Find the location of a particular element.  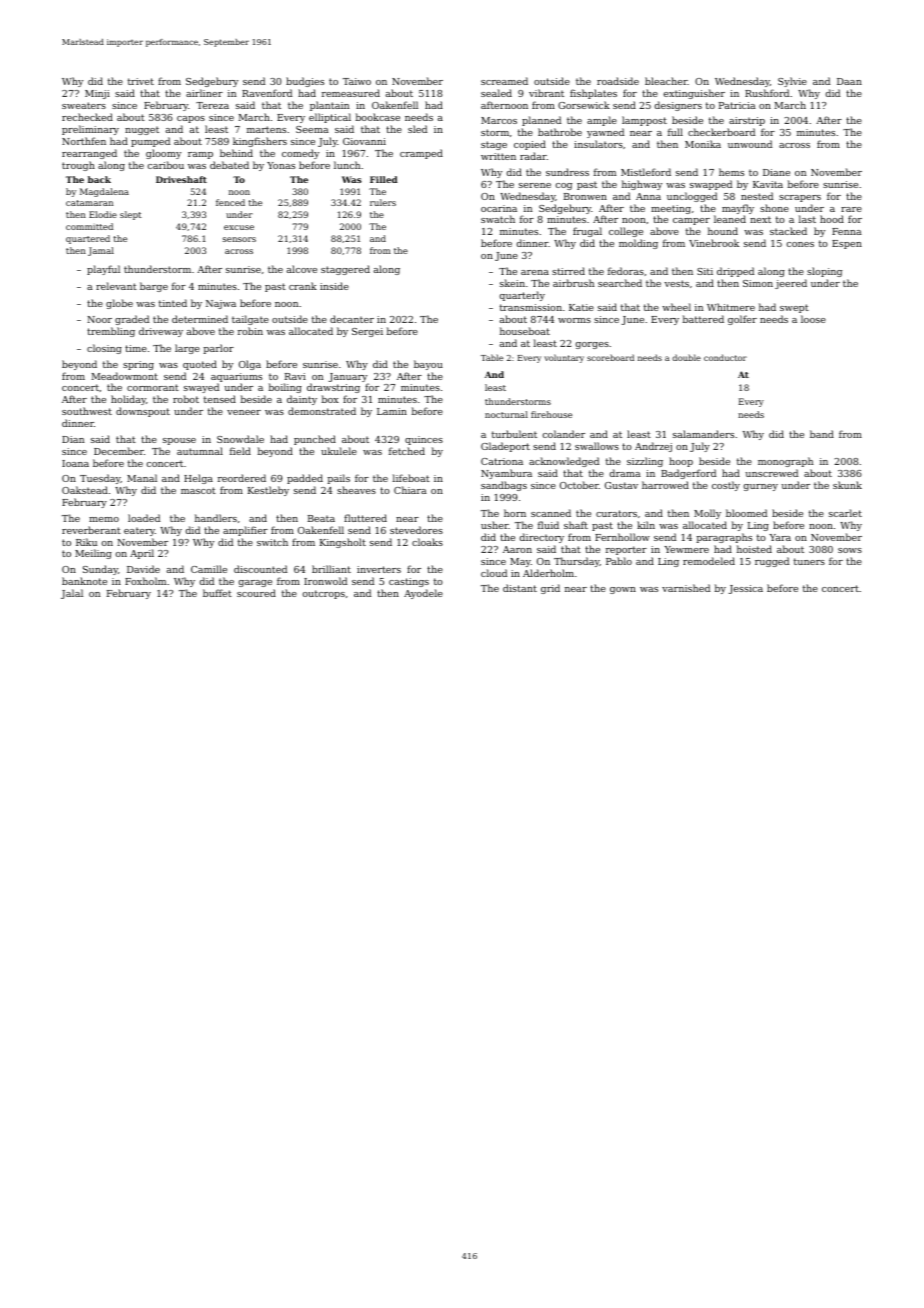

scarlet is located at coordinates (845, 513).
